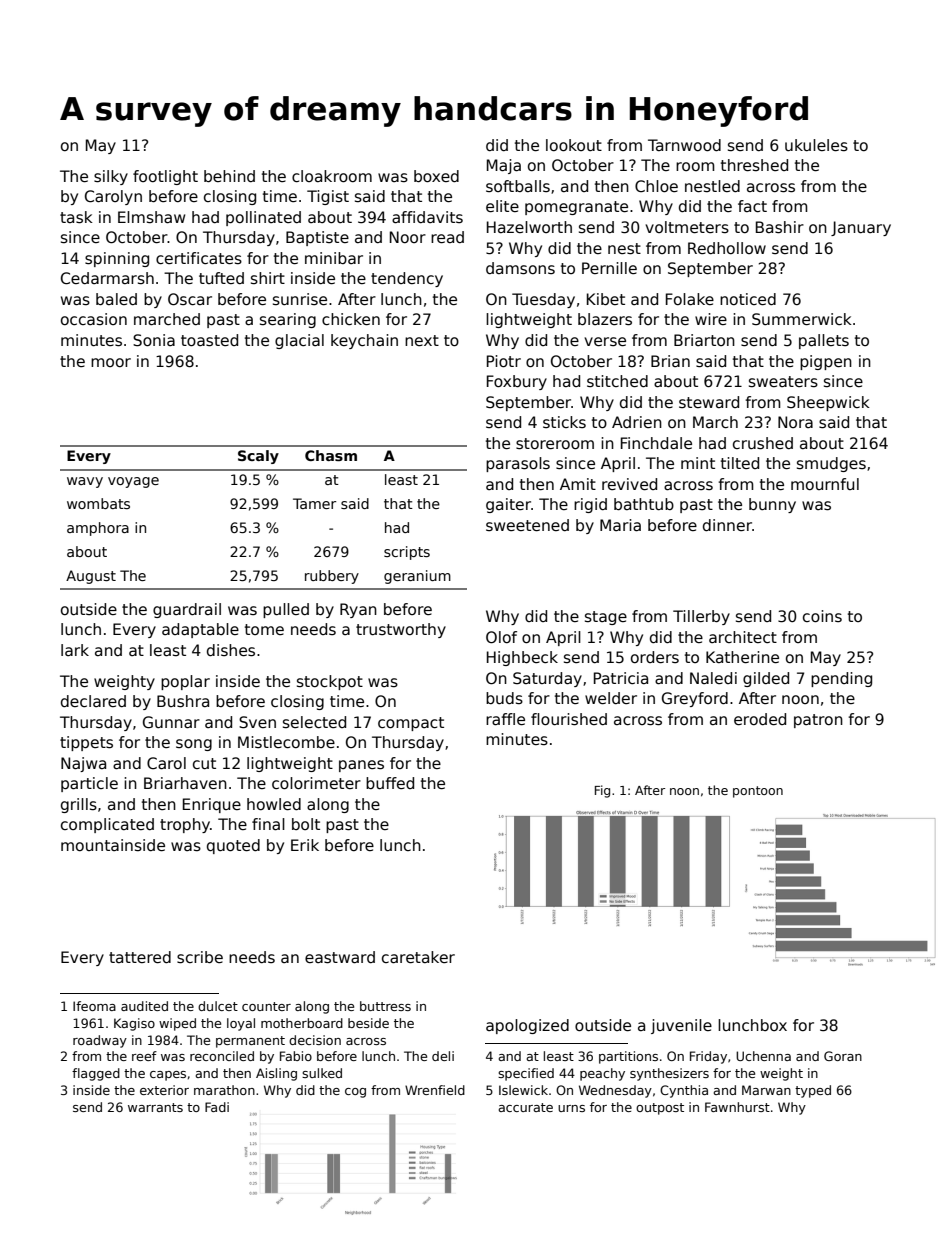  Describe the element at coordinates (517, 382) in the page. I see `Foxbury` at that location.
